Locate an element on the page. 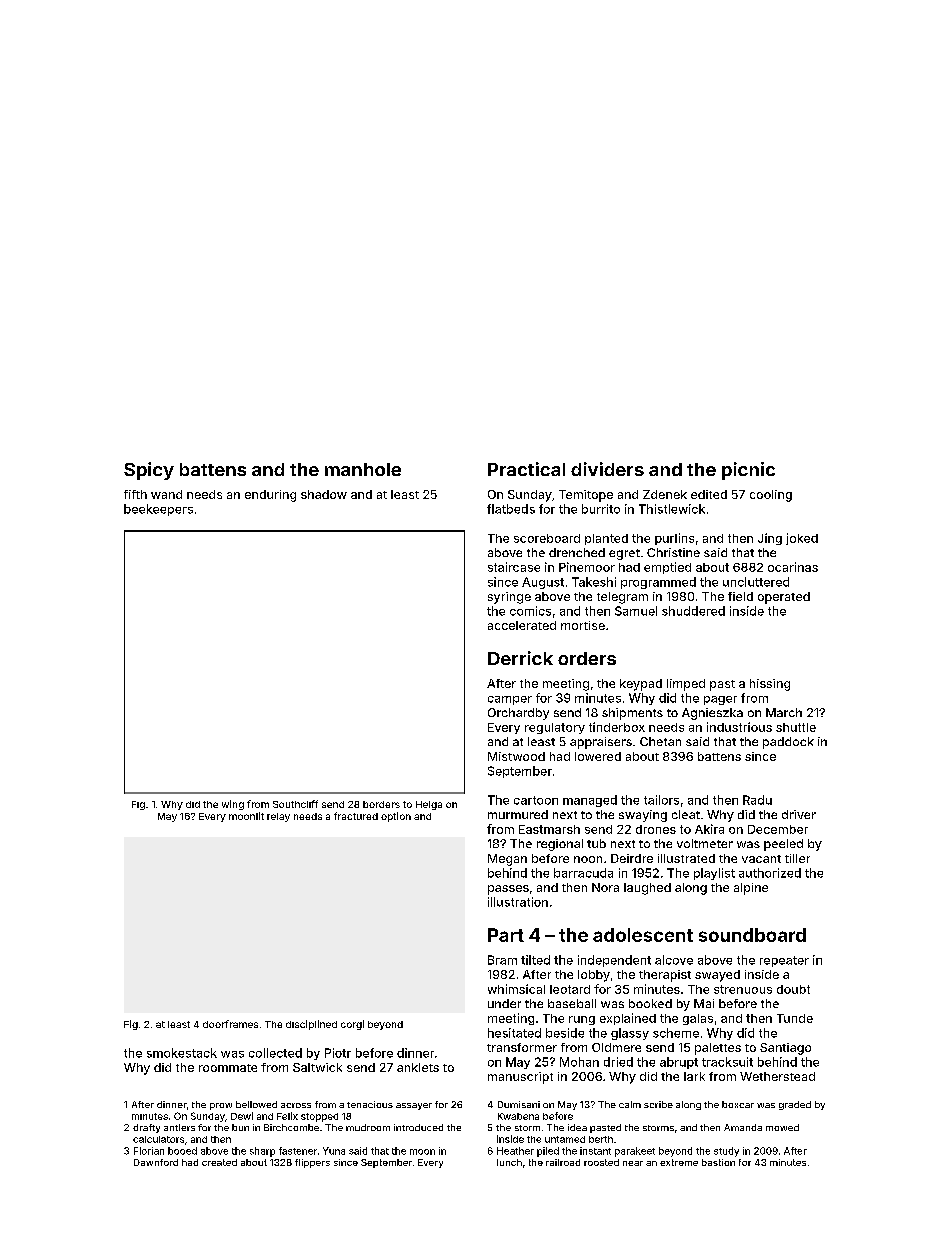 This image has height=1233, width=952. smokestack is located at coordinates (182, 1053).
